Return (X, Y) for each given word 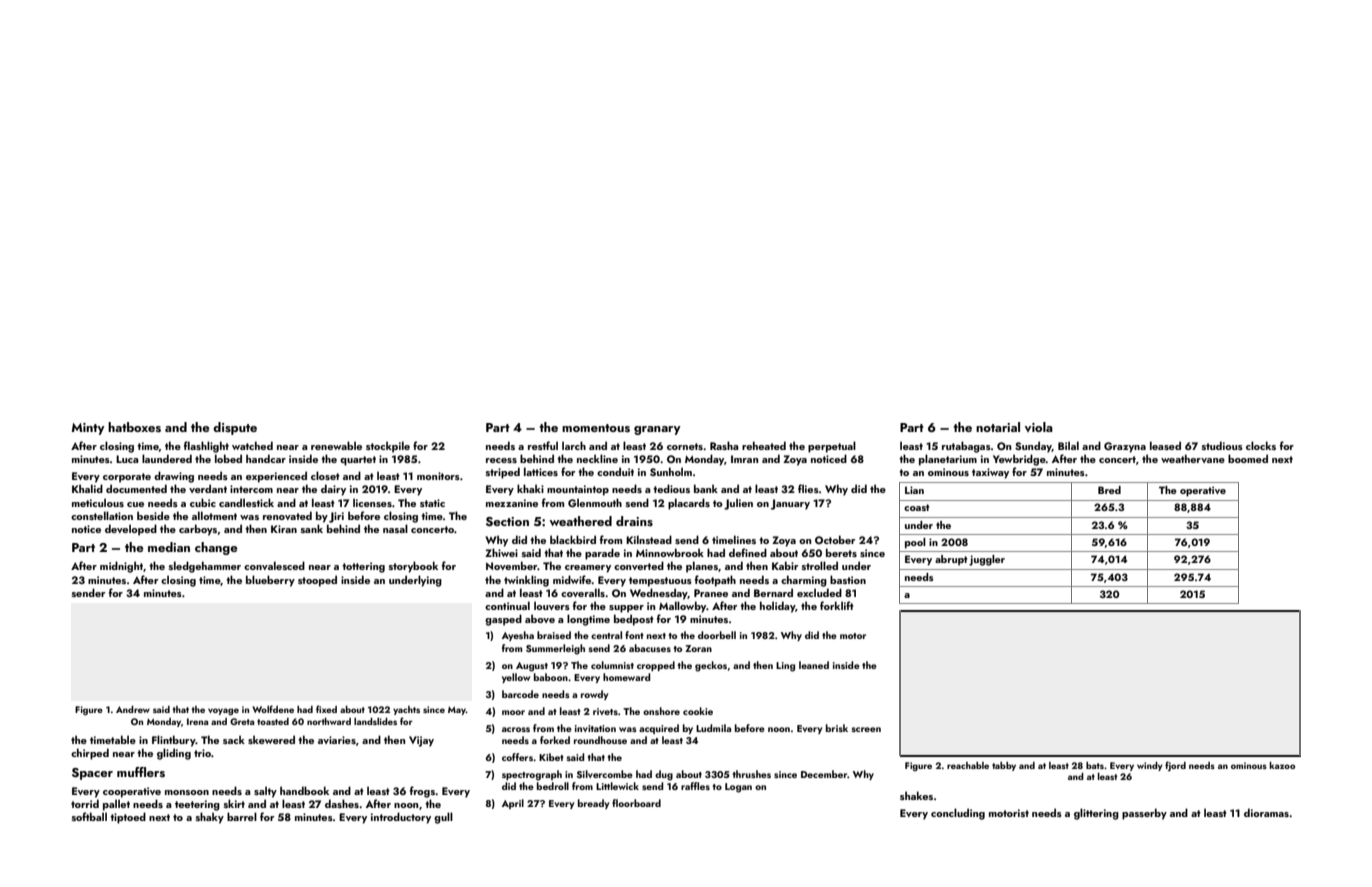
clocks (1261, 445)
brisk (837, 728)
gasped (503, 620)
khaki (530, 488)
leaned (814, 665)
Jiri (336, 517)
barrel (242, 816)
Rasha (724, 445)
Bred (1109, 490)
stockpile (388, 447)
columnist (612, 665)
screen (866, 729)
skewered (271, 739)
